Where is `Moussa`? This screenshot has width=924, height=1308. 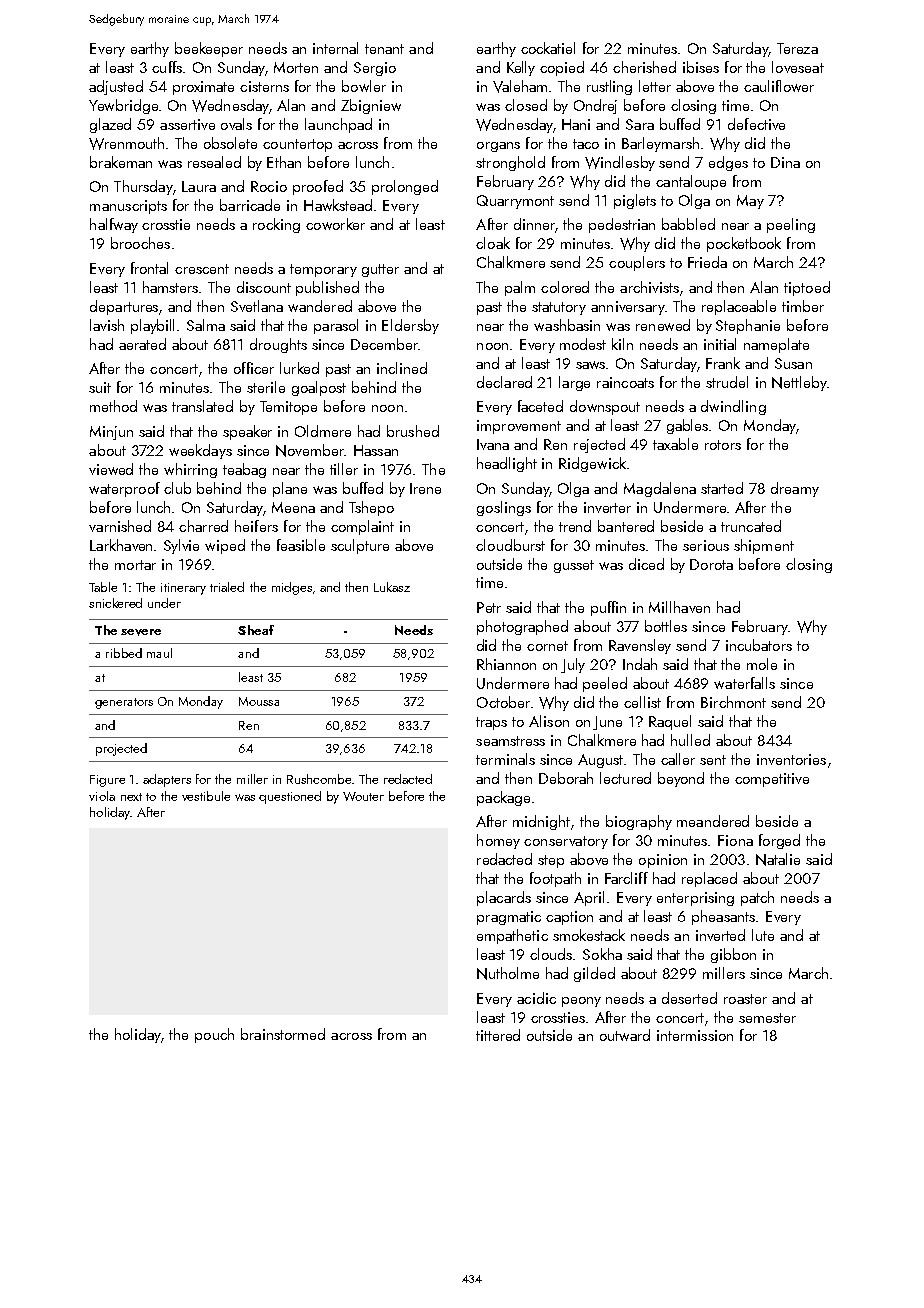
Moussa is located at coordinates (259, 701).
